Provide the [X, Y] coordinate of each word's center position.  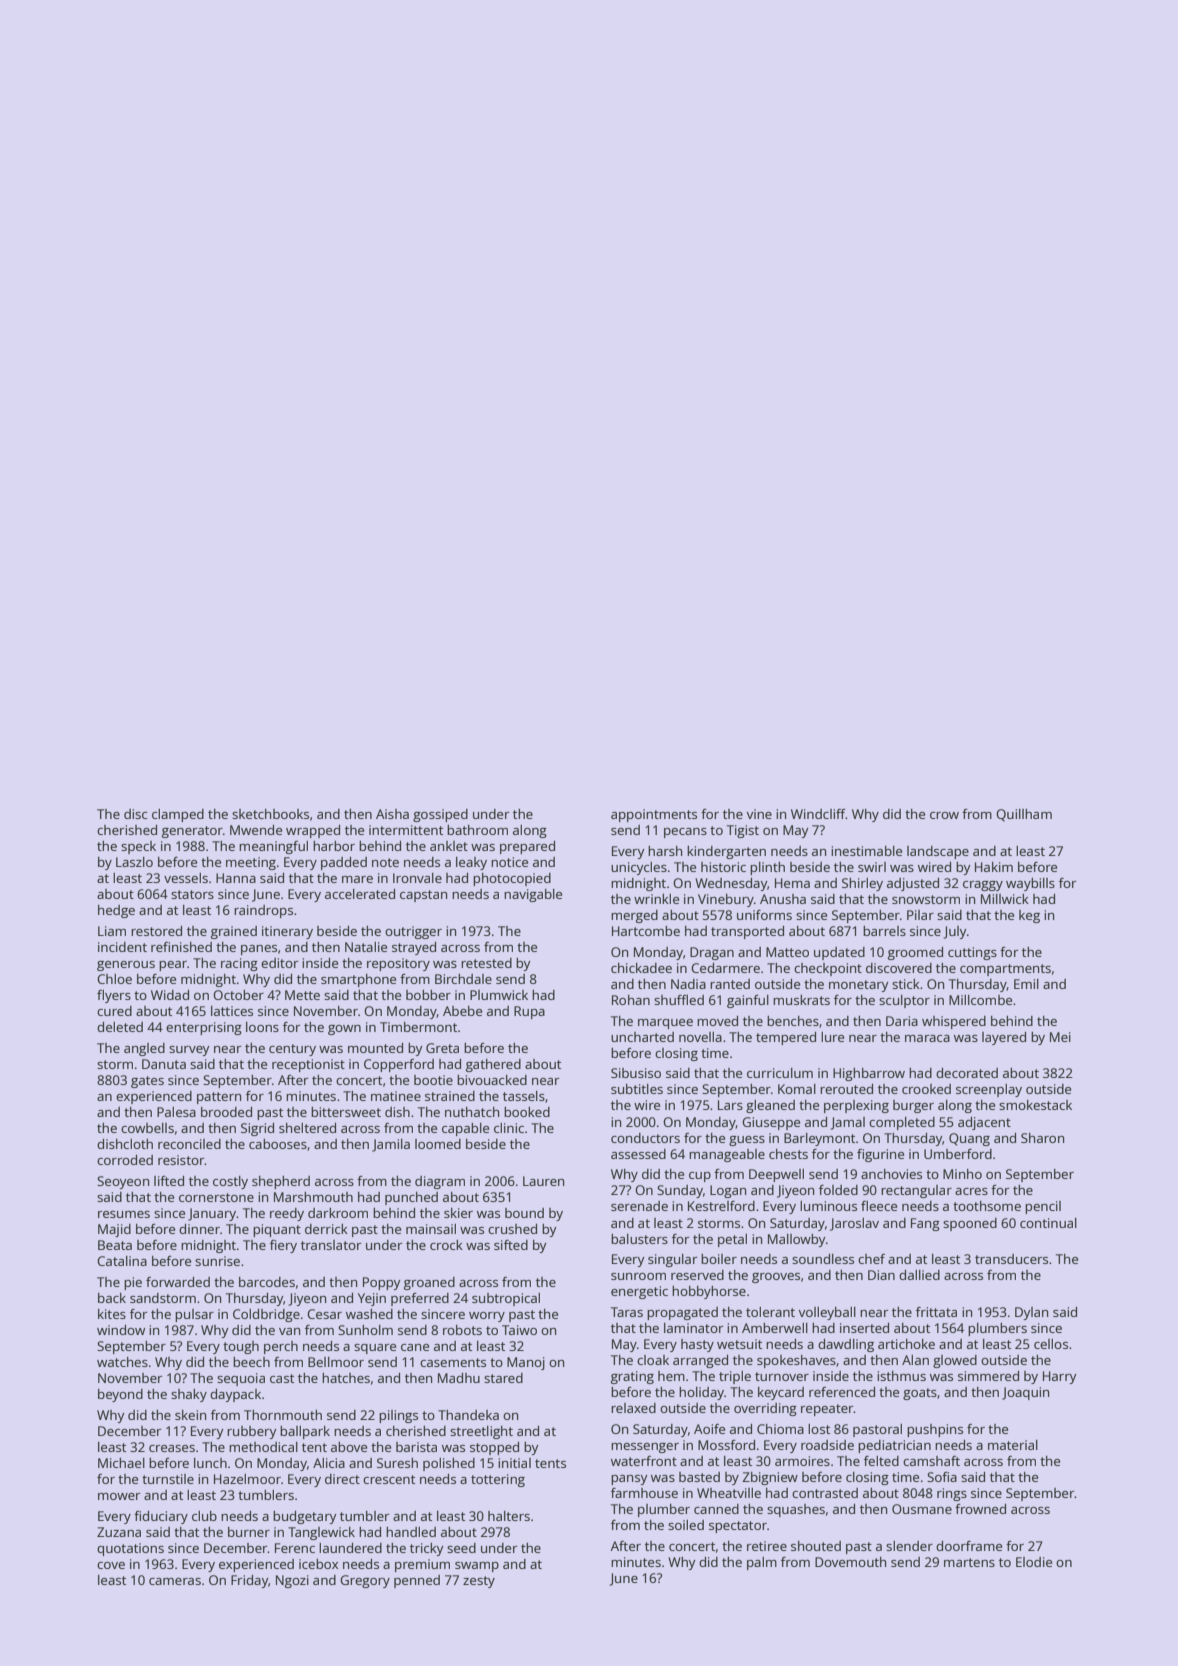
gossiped [440, 815]
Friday [249, 1581]
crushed [512, 1229]
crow [944, 815]
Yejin [372, 1299]
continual [1048, 1223]
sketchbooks [270, 814]
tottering [498, 1480]
